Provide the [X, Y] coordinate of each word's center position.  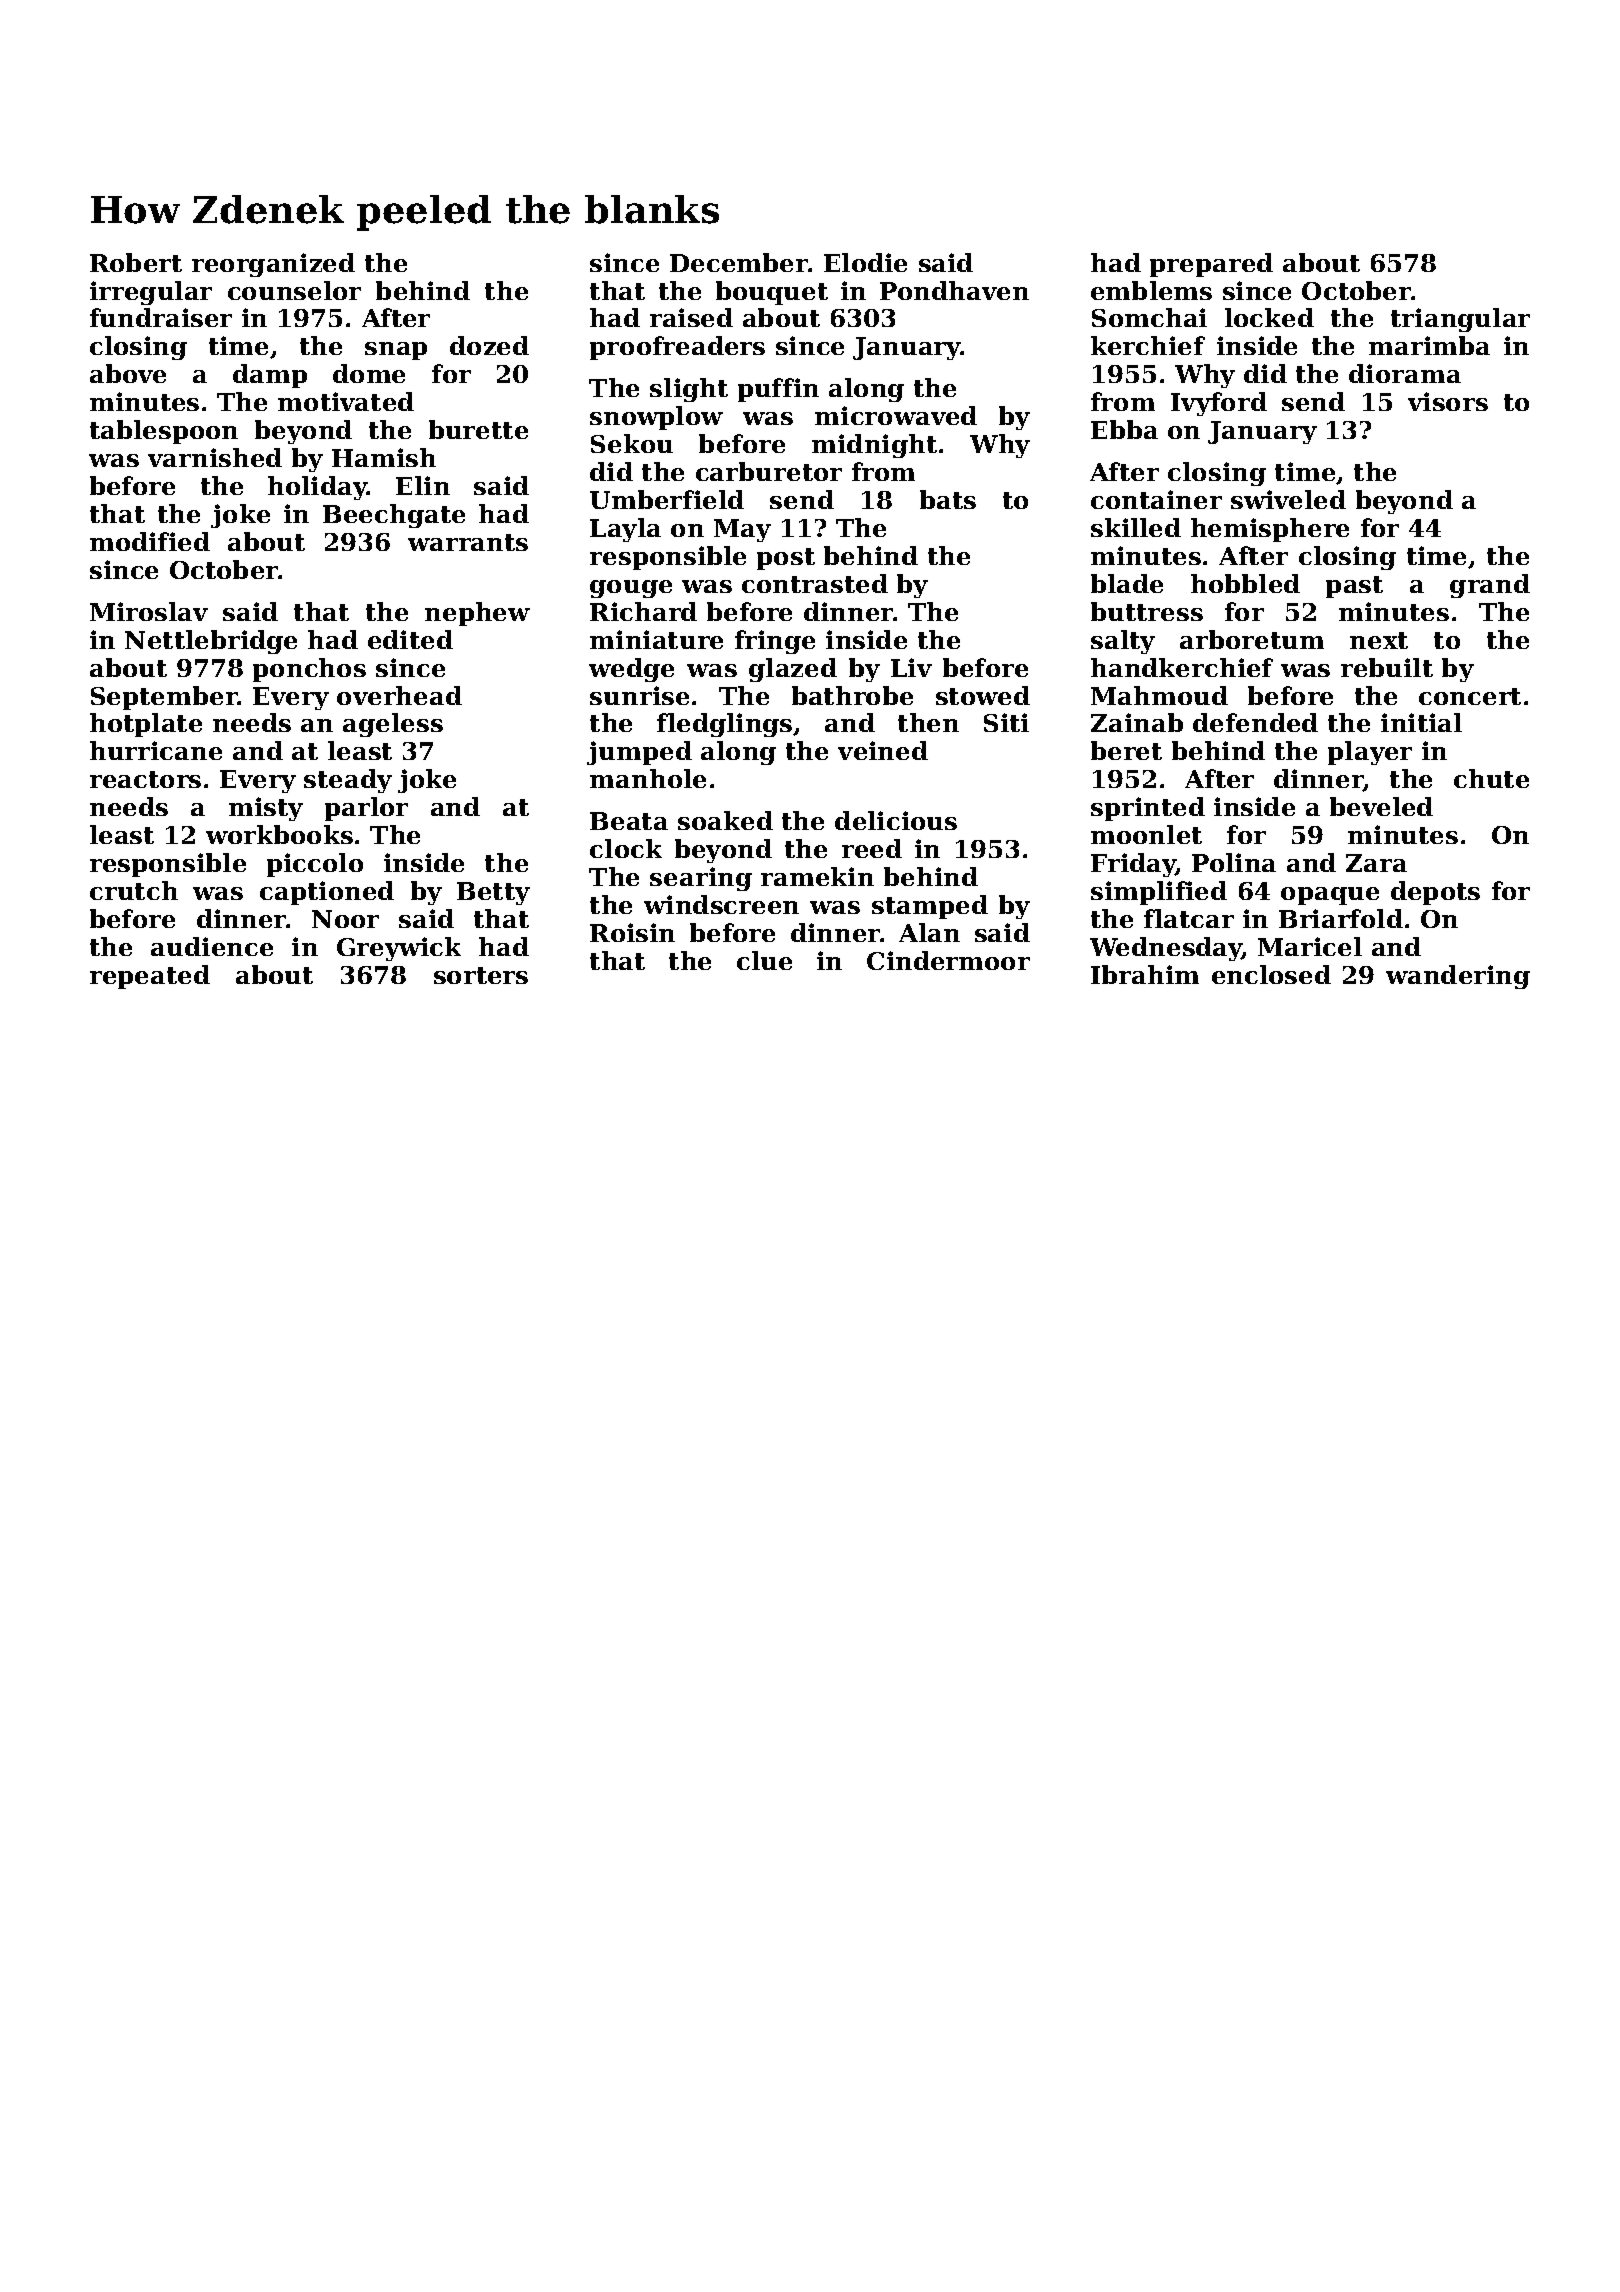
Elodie [865, 262]
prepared [1211, 265]
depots [1435, 893]
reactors [145, 779]
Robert [136, 262]
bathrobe [852, 695]
